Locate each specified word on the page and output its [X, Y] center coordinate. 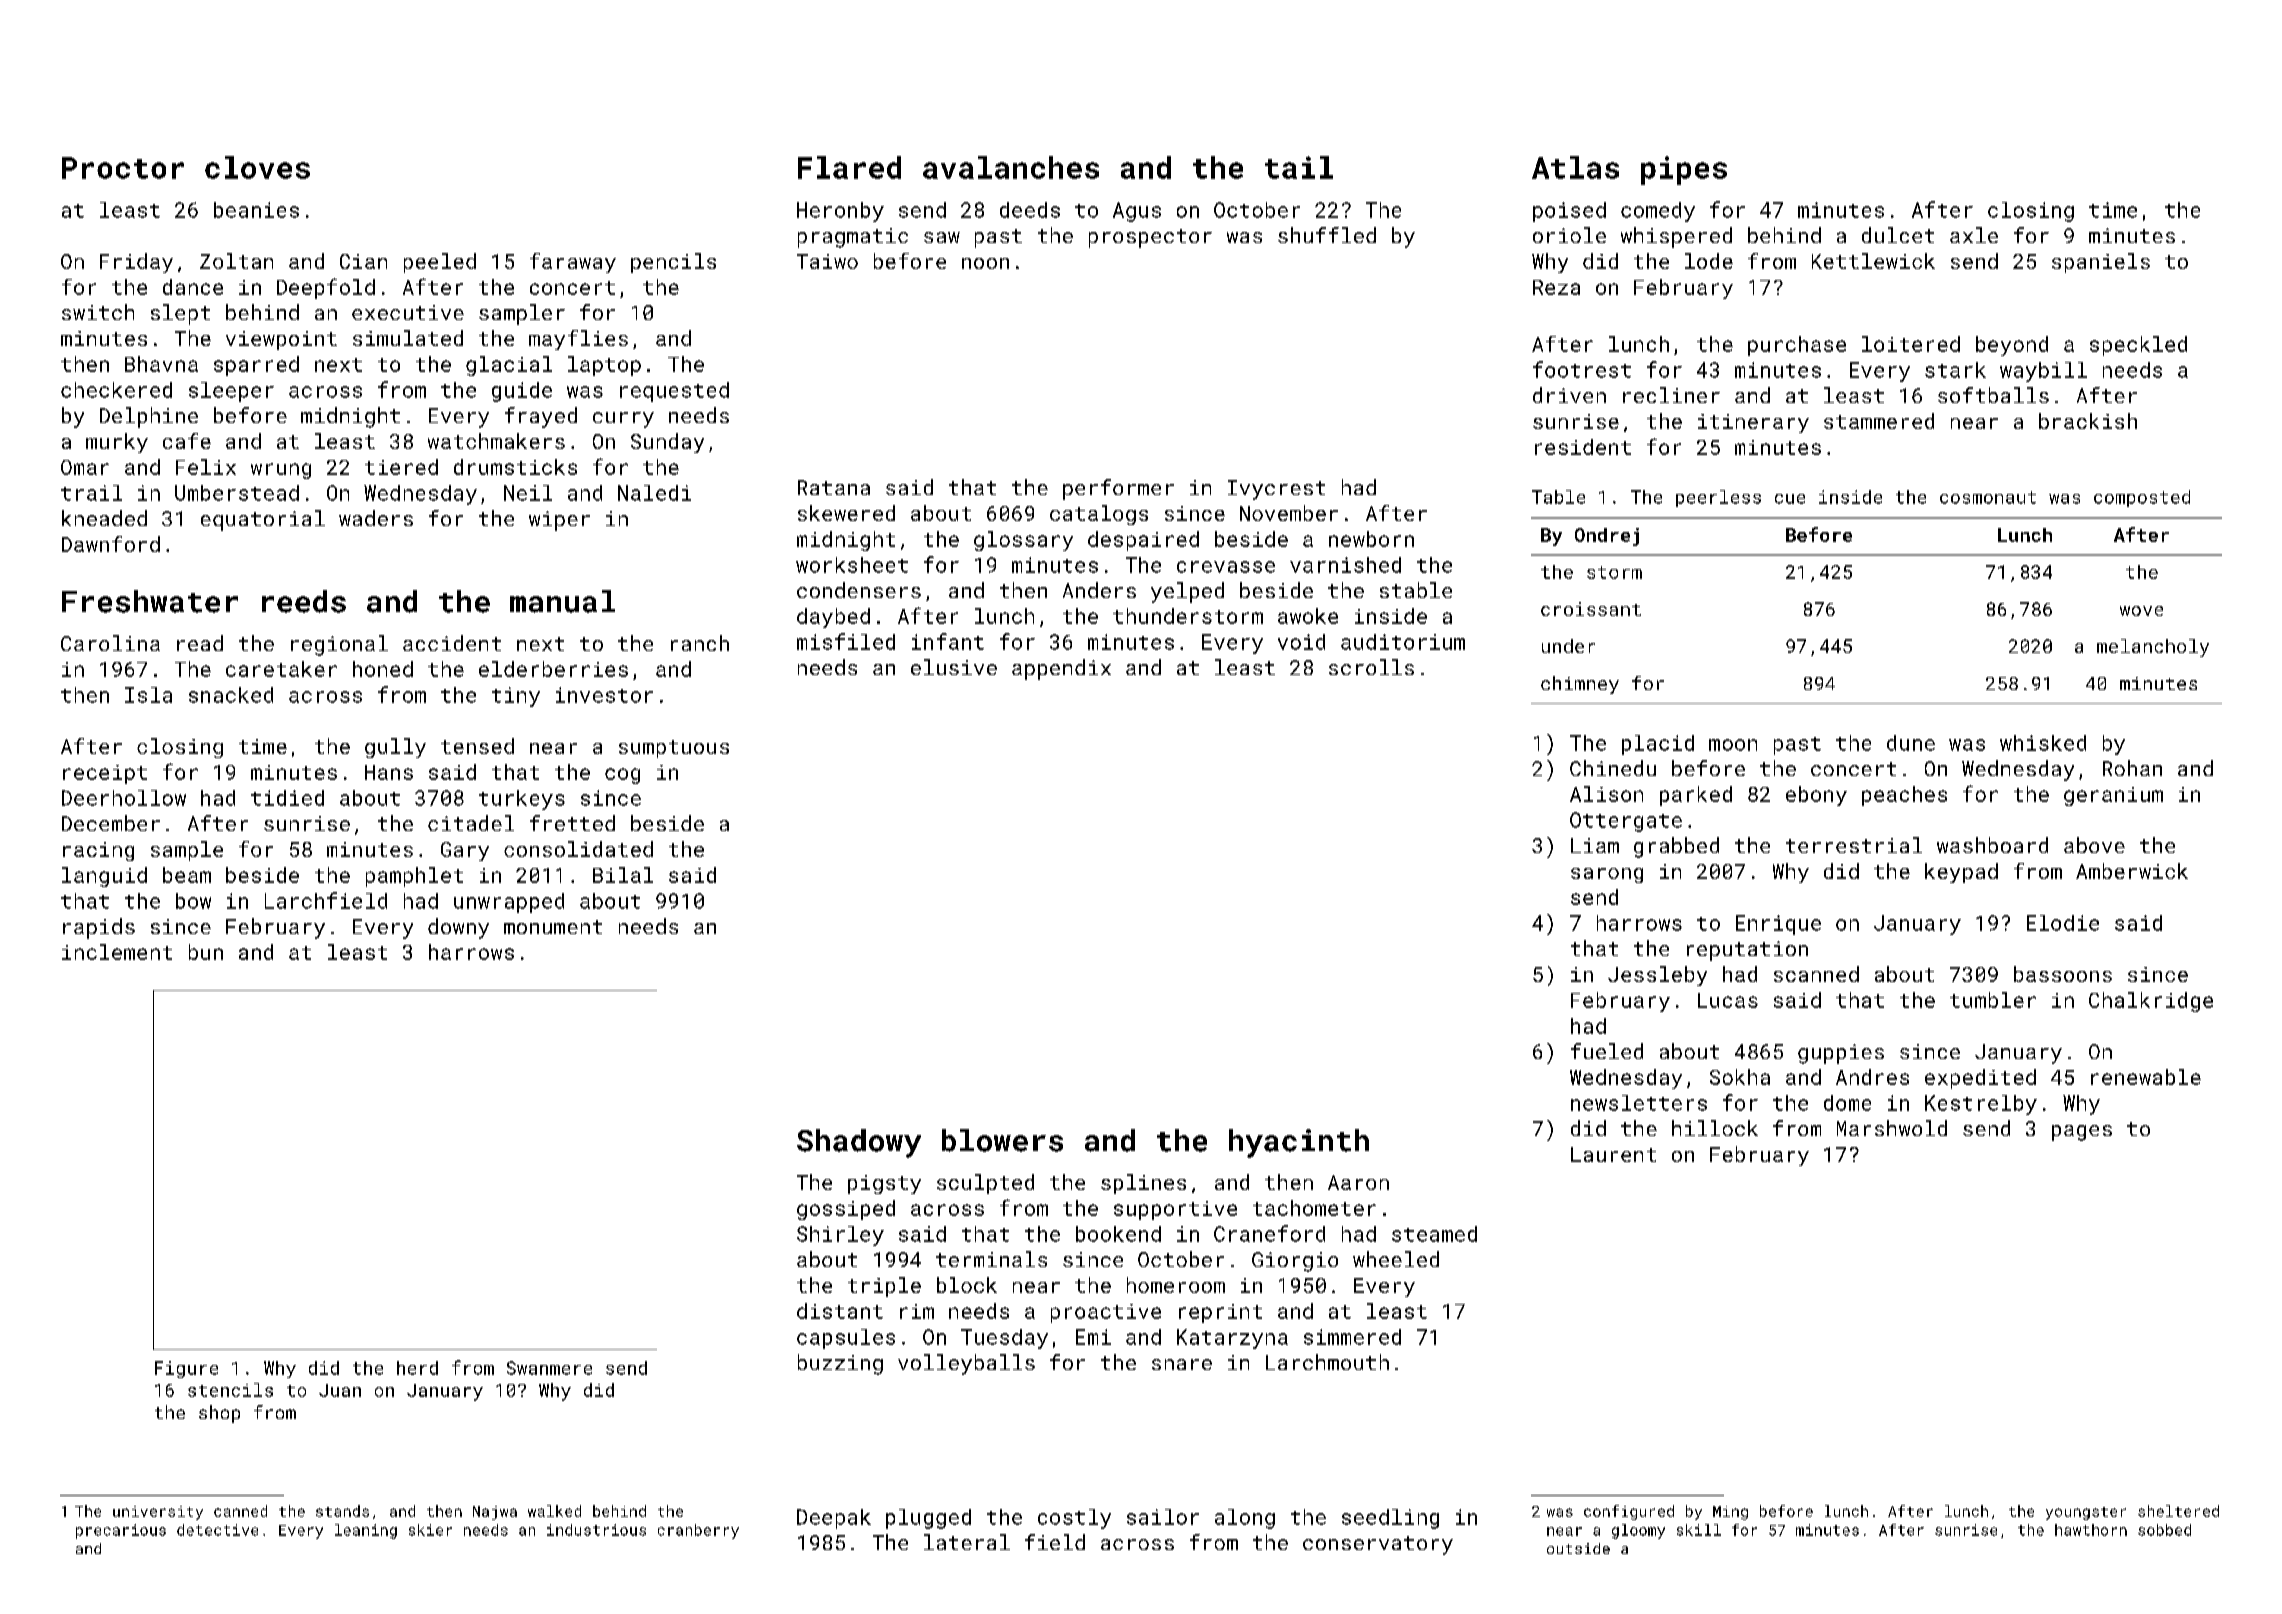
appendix [1061, 669]
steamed [1434, 1234]
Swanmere [549, 1368]
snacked [231, 695]
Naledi [654, 493]
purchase [1797, 346]
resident [1583, 447]
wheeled [1396, 1259]
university [158, 1513]
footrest [1582, 369]
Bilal [623, 875]
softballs [1993, 395]
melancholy [2153, 648]
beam [187, 875]
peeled [440, 263]
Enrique [1778, 925]
